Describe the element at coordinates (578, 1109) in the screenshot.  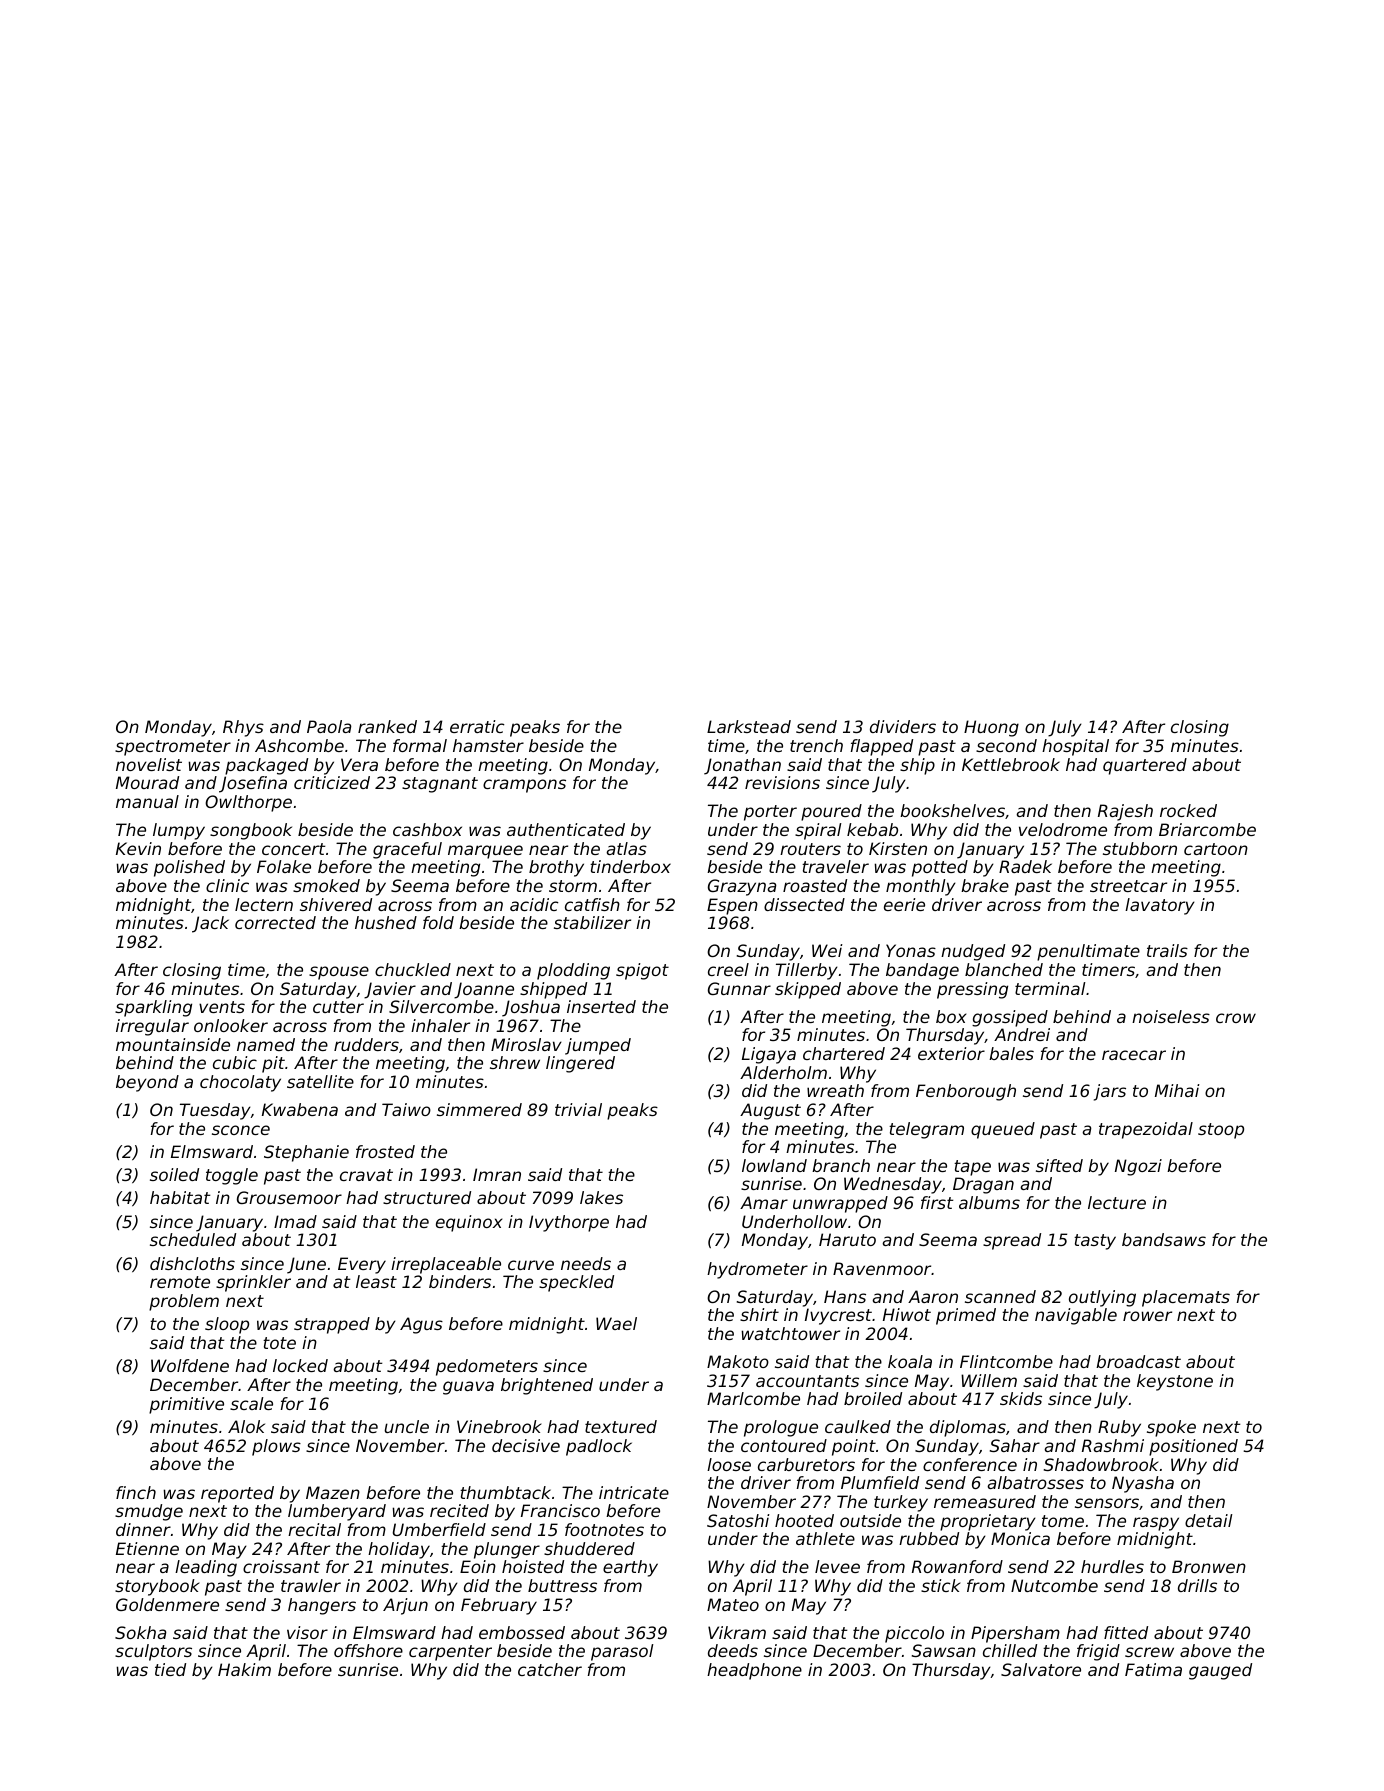
I see `trivial` at that location.
